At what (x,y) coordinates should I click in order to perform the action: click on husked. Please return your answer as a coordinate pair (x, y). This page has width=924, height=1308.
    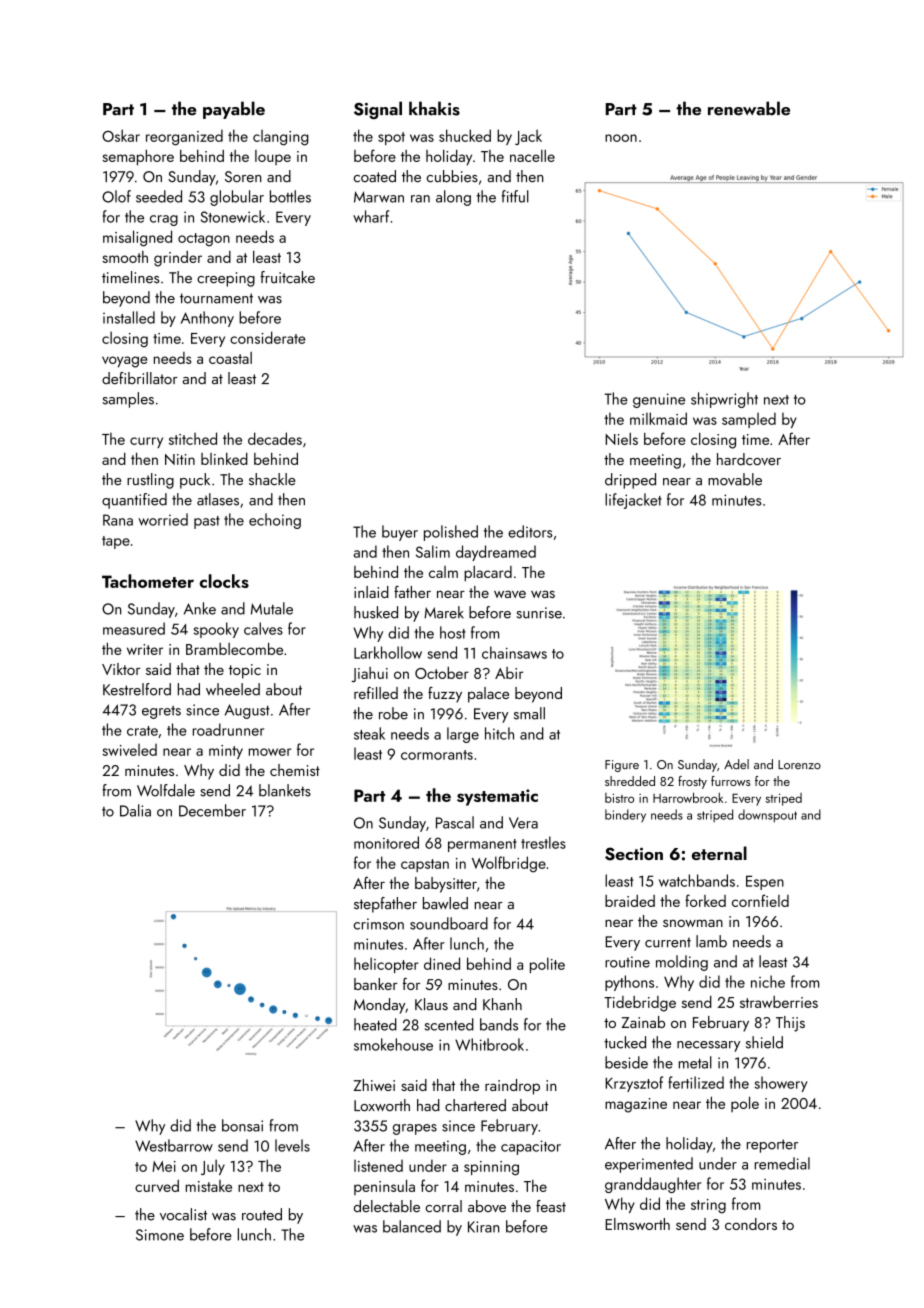
    Looking at the image, I should click on (376, 612).
